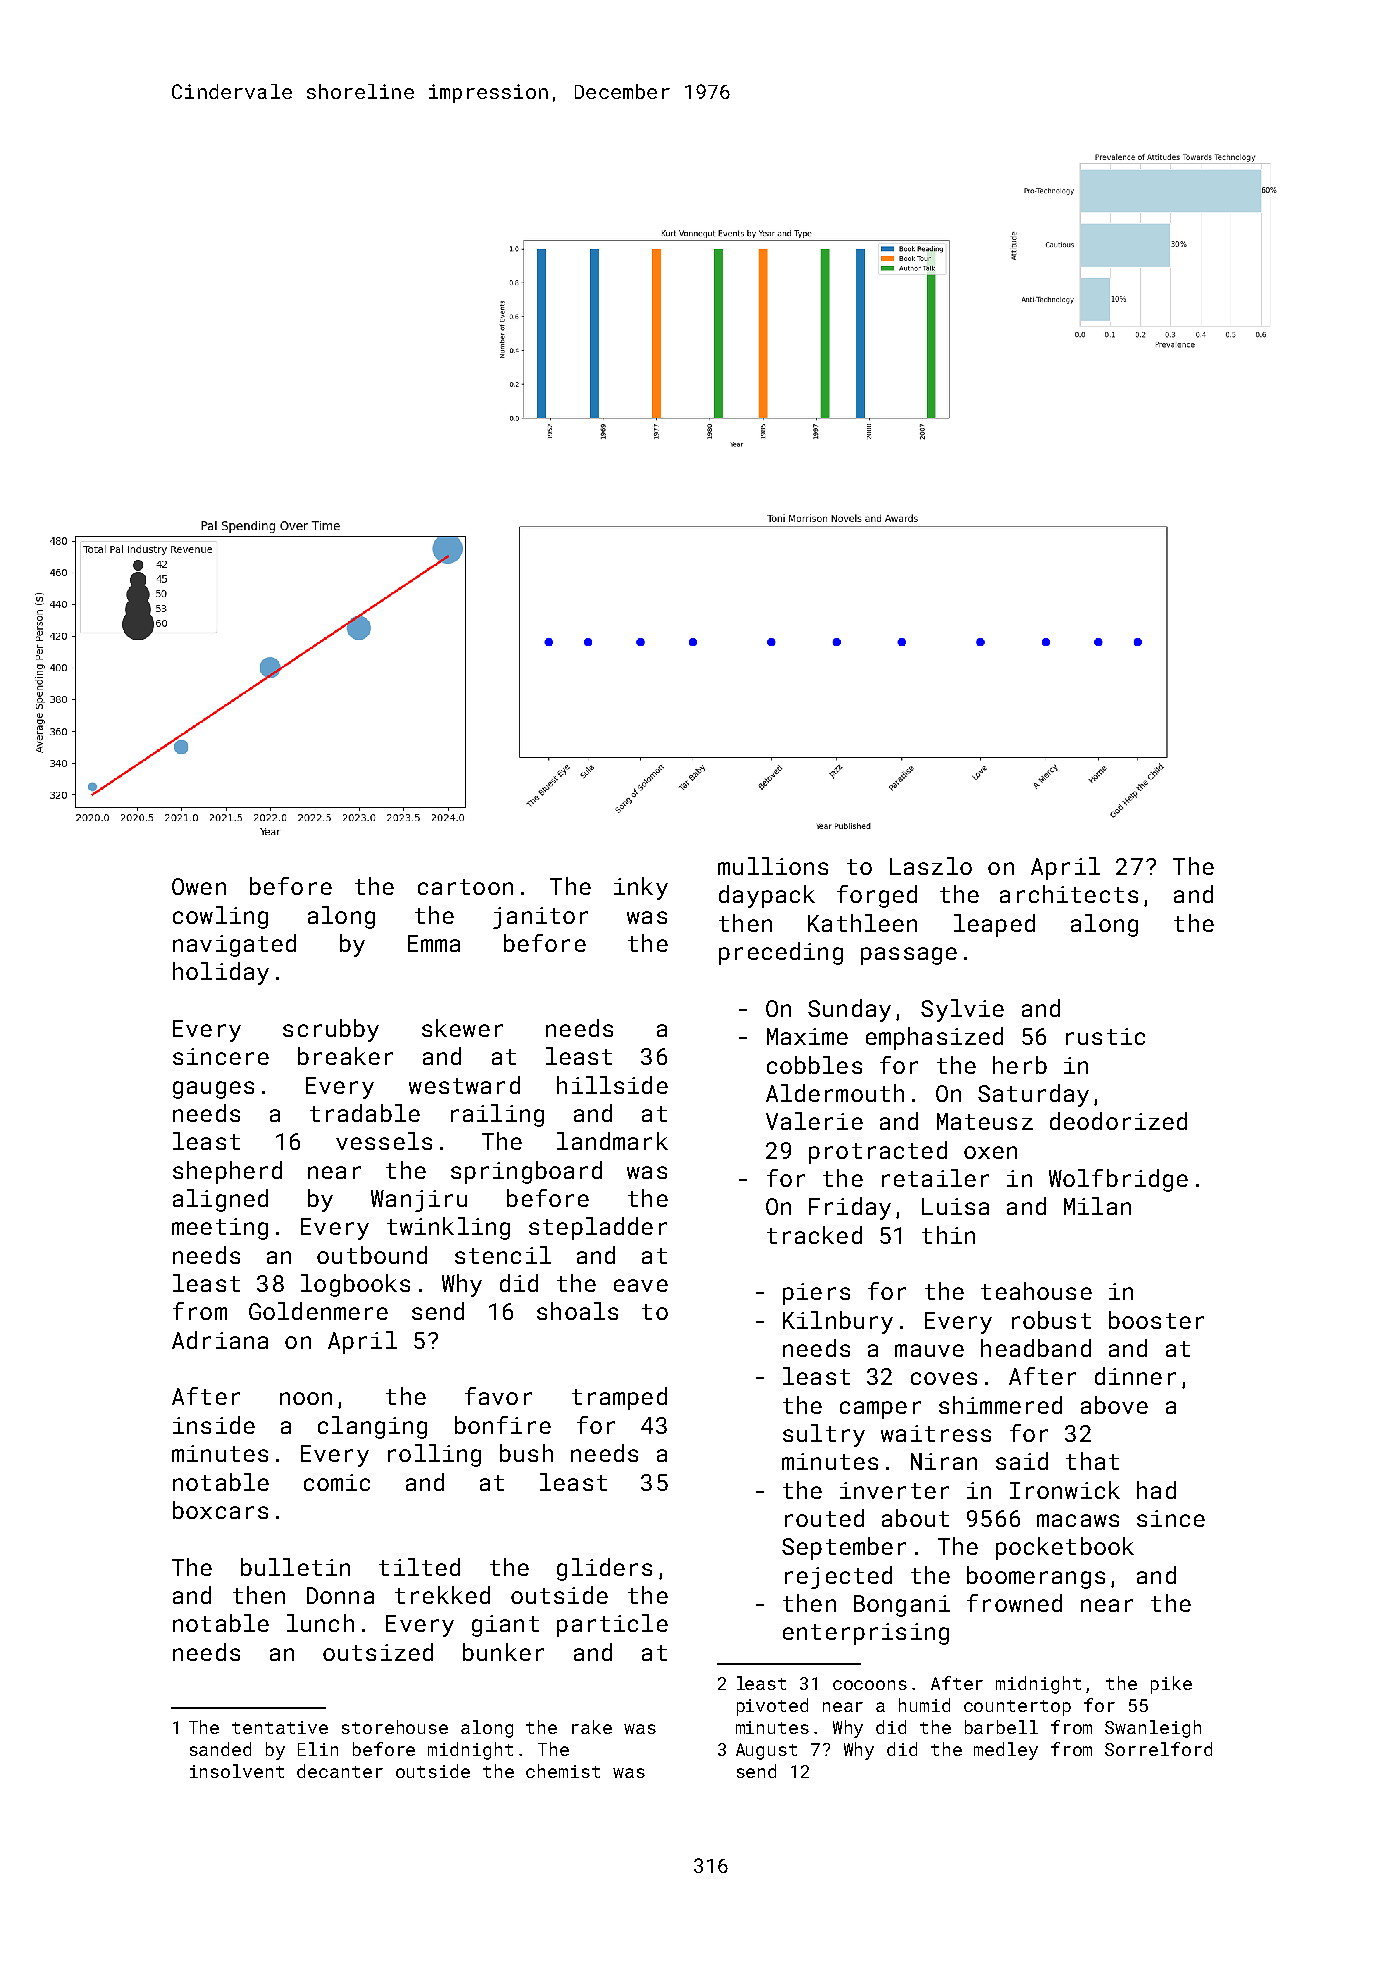 The image size is (1386, 1969). I want to click on Owen, so click(199, 886).
